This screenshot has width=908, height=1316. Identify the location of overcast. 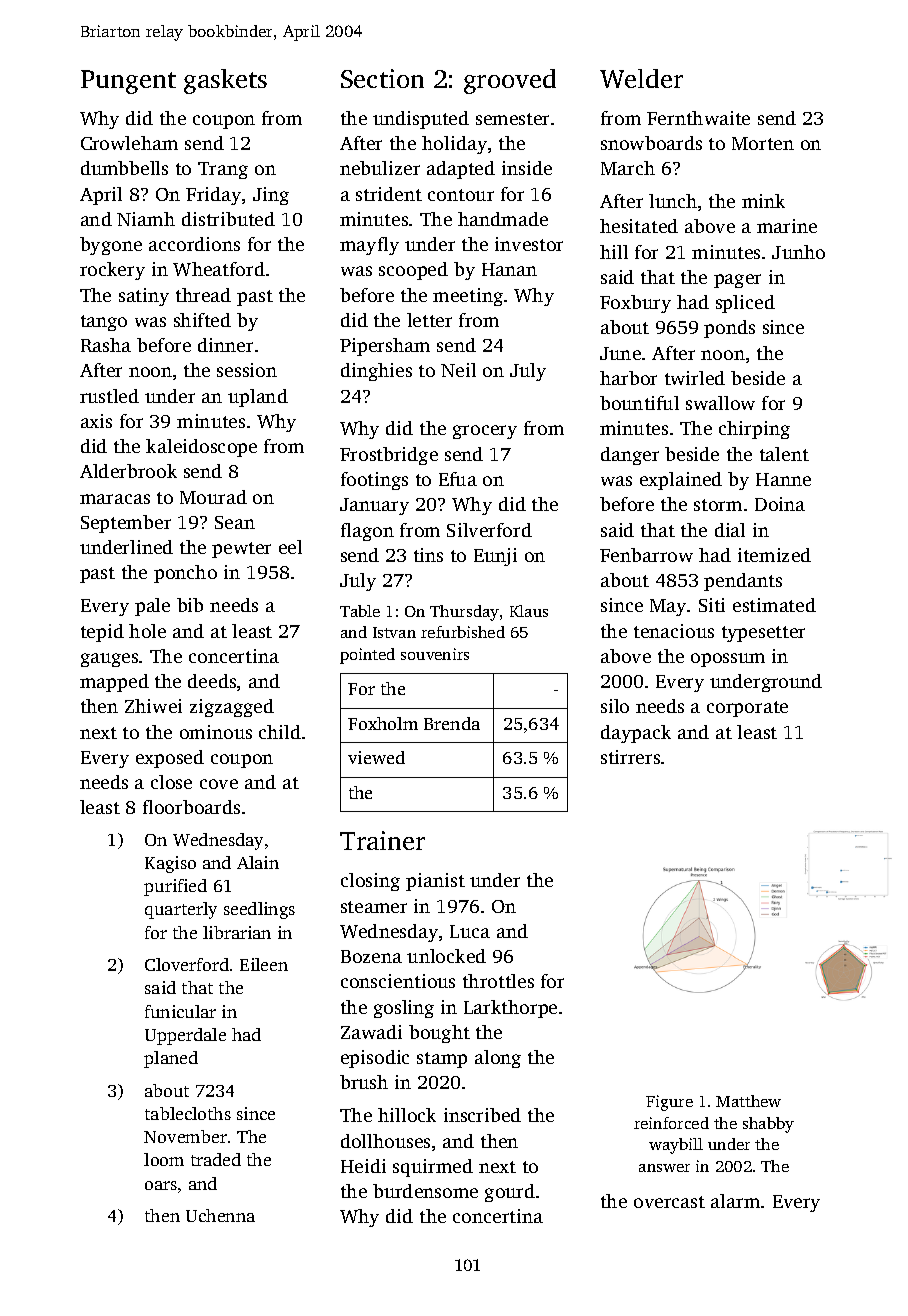
(669, 1202).
